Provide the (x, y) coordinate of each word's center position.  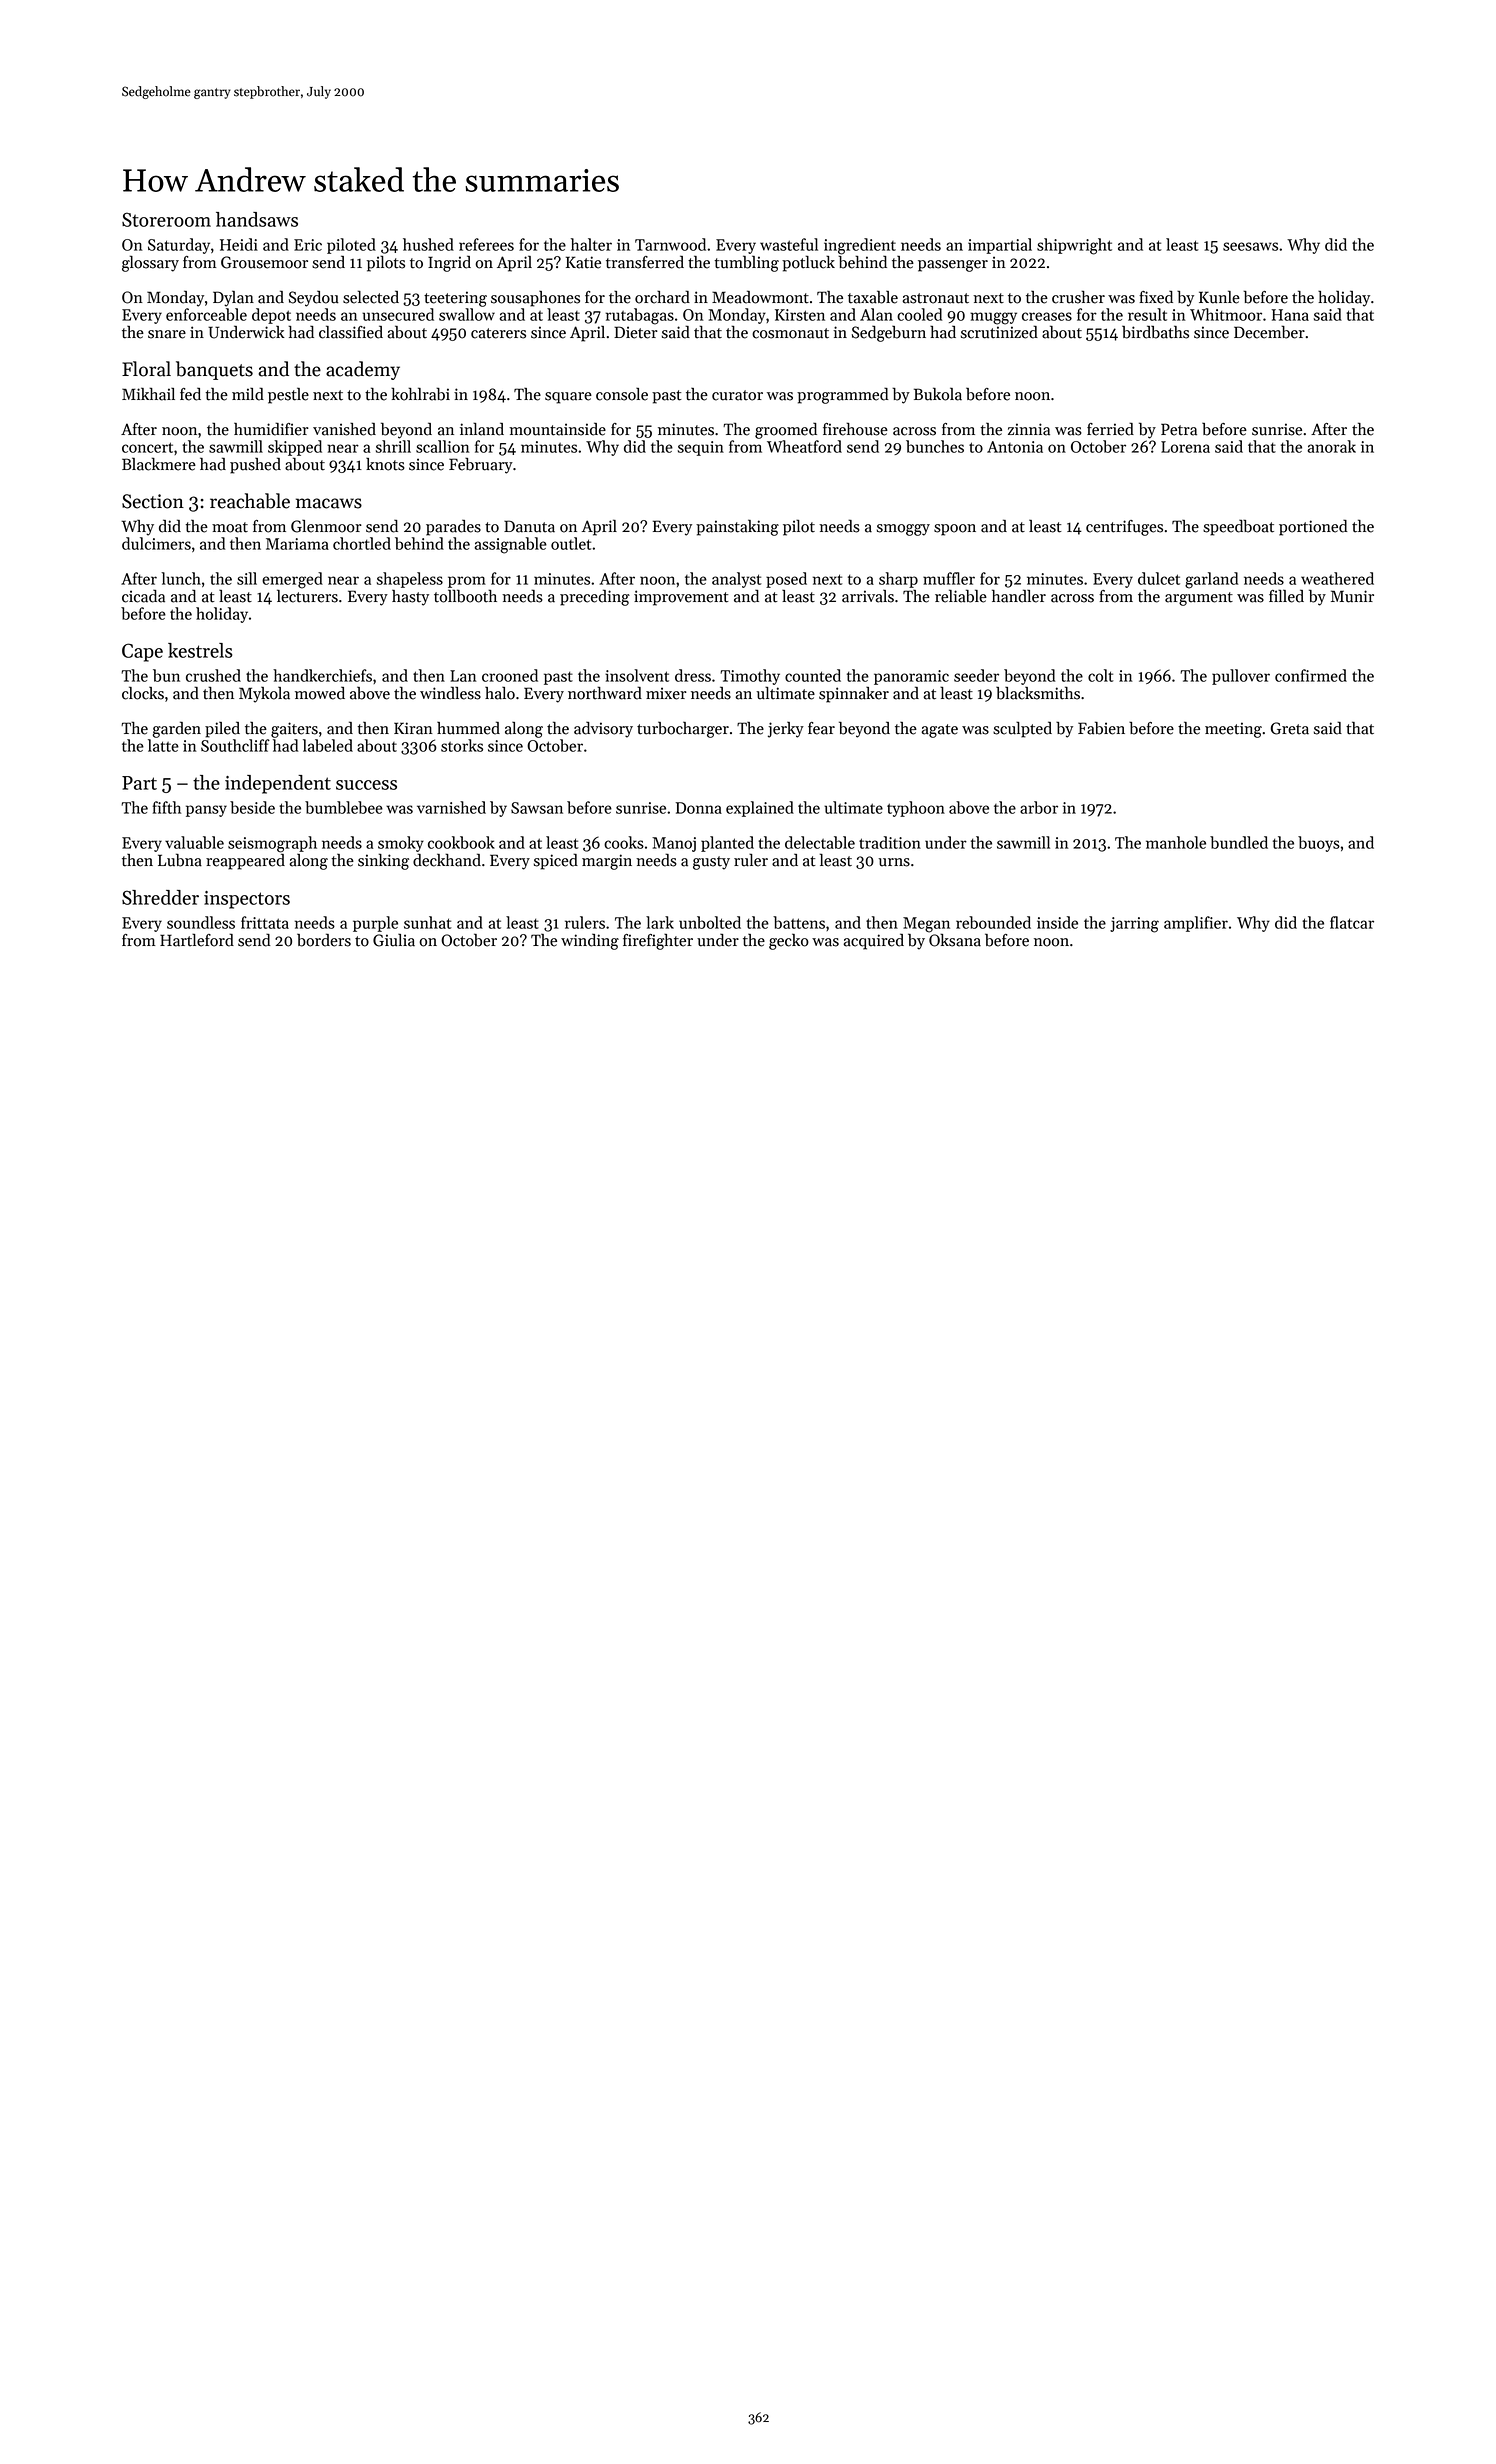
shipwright (1074, 246)
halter (591, 244)
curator (737, 395)
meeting (1233, 730)
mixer (666, 693)
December (1269, 332)
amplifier (1196, 924)
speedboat (1238, 527)
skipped (295, 448)
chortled (362, 543)
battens (799, 922)
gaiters (294, 730)
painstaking (737, 527)
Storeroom (166, 219)
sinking (383, 861)
